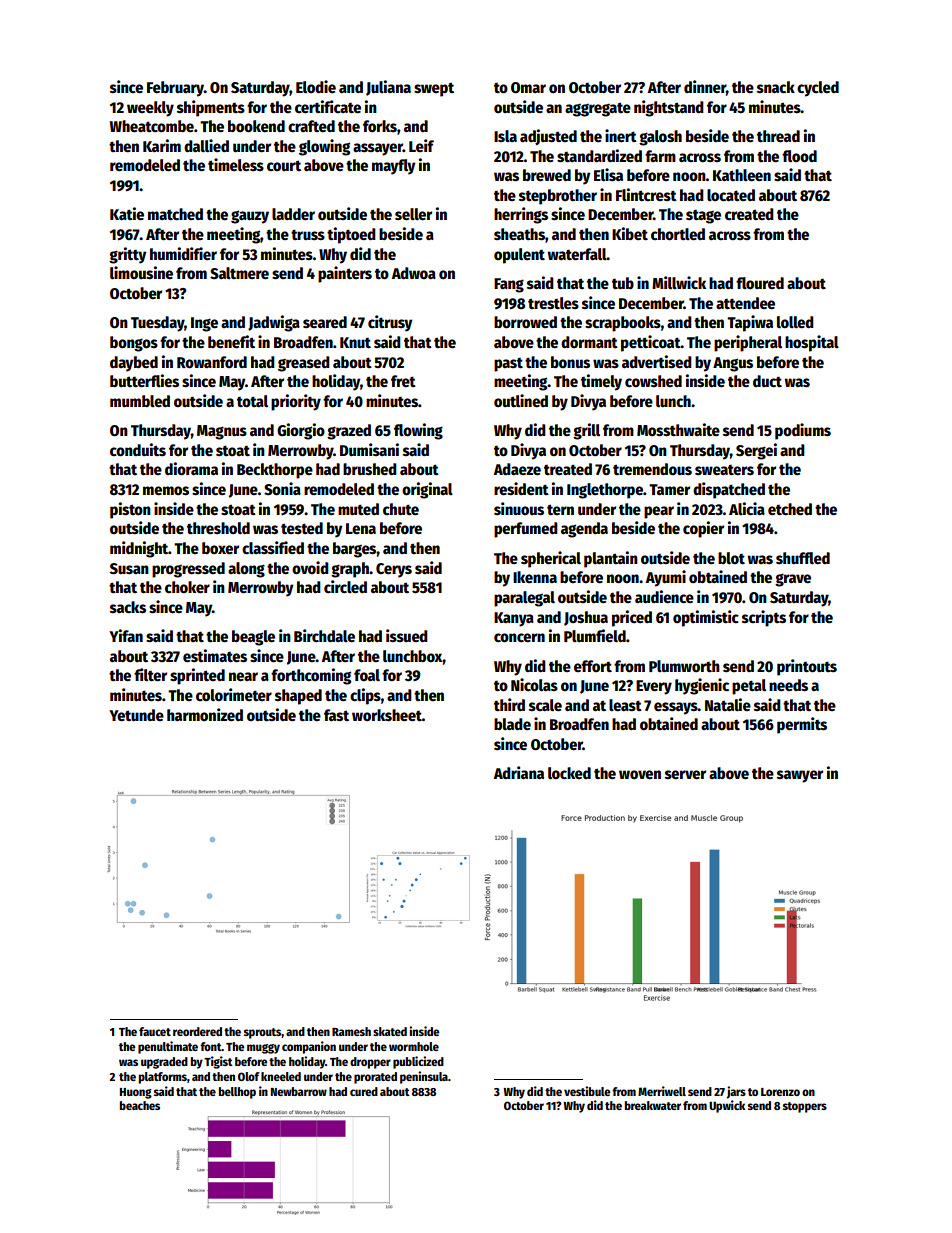 This screenshot has width=952, height=1233. Describe the element at coordinates (705, 86) in the screenshot. I see `dinner` at that location.
